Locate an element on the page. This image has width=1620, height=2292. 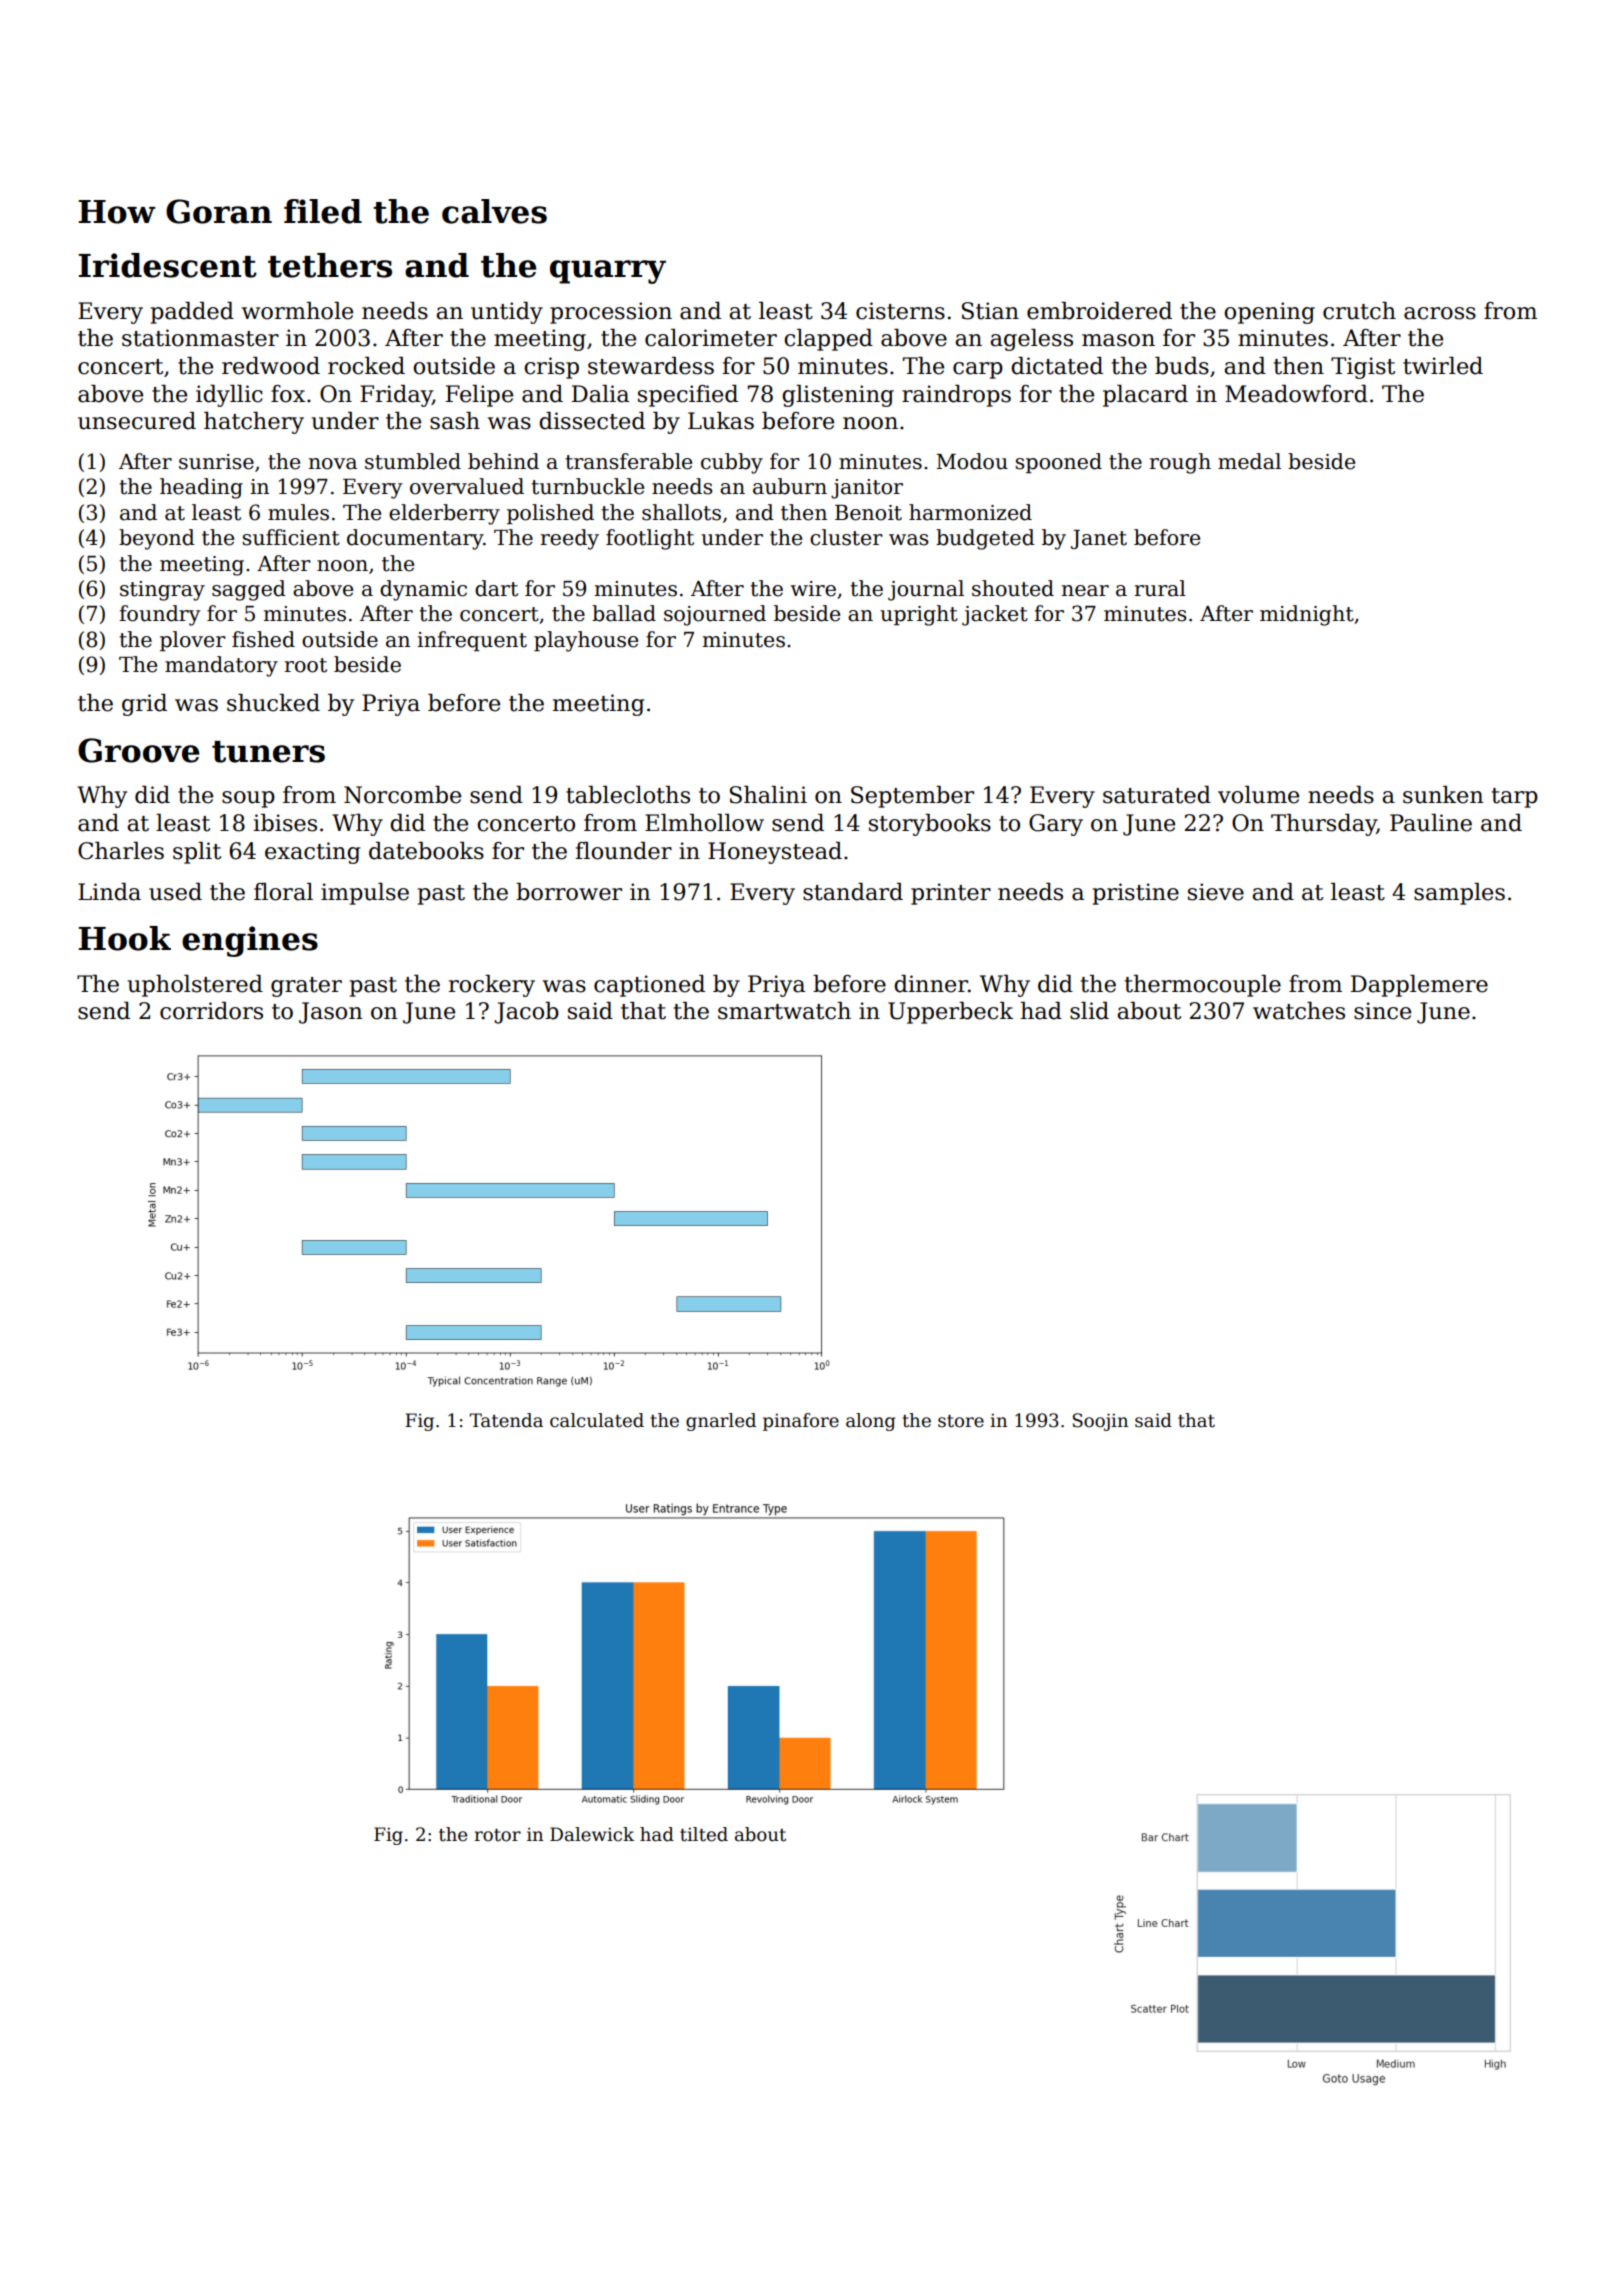
cisterns is located at coordinates (900, 311).
